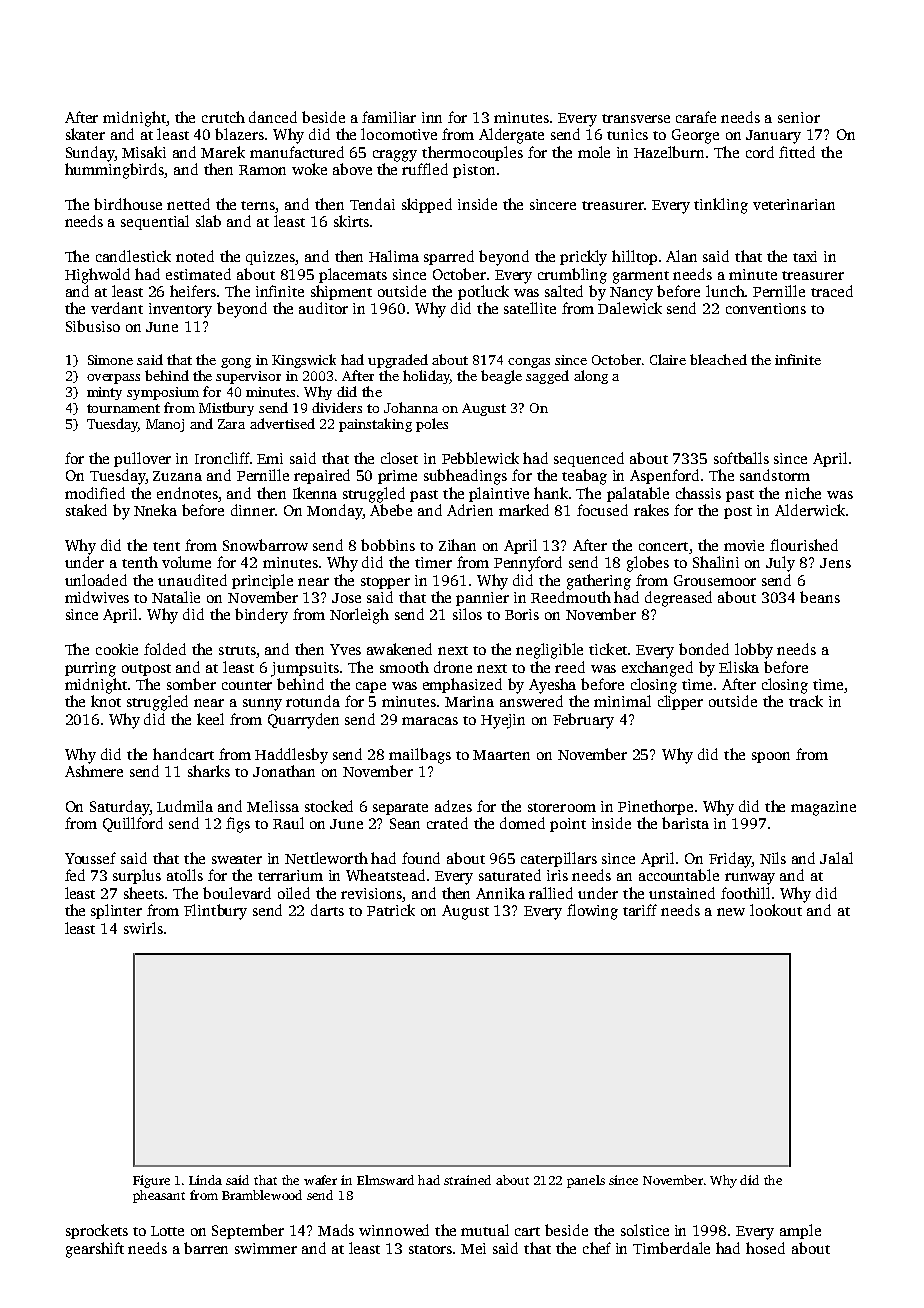 This document has width=924, height=1308. What do you see at coordinates (337, 407) in the document?
I see `dividers` at bounding box center [337, 407].
